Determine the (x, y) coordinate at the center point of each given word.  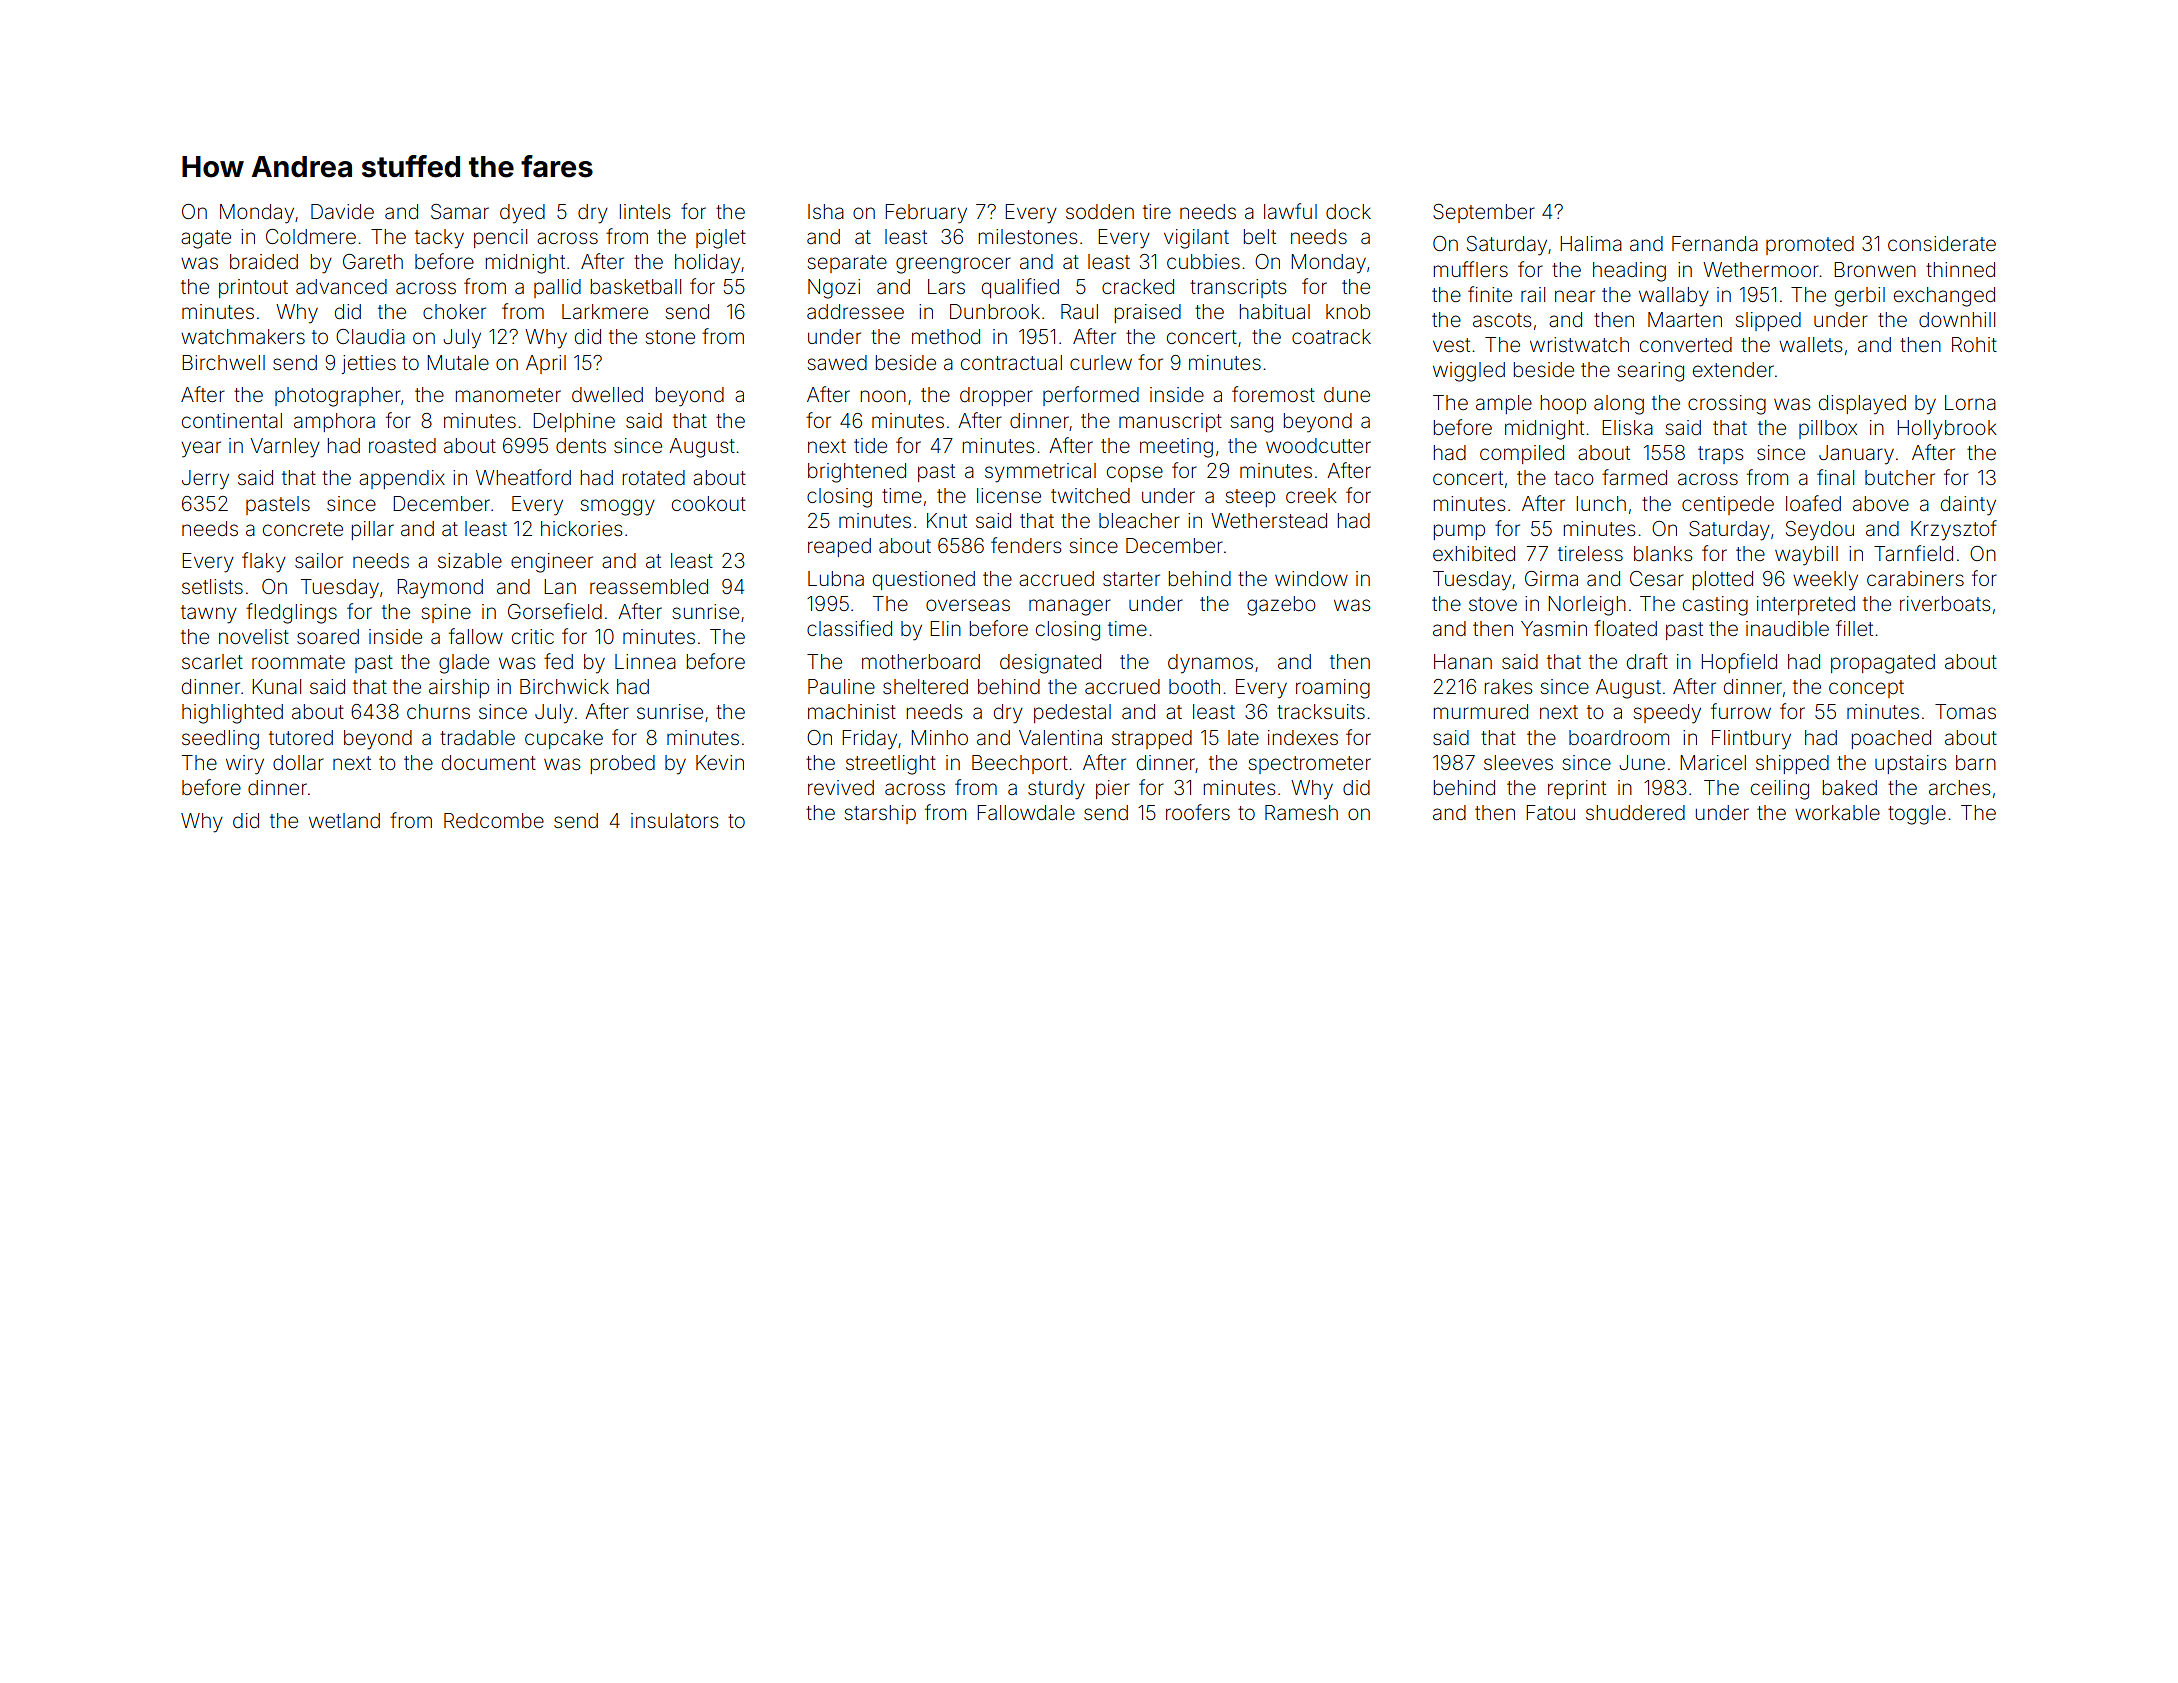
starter (1131, 579)
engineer (552, 563)
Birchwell (223, 362)
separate (847, 264)
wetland (344, 820)
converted (1686, 344)
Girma (1551, 578)
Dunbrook (995, 311)
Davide (342, 211)
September (1484, 213)
